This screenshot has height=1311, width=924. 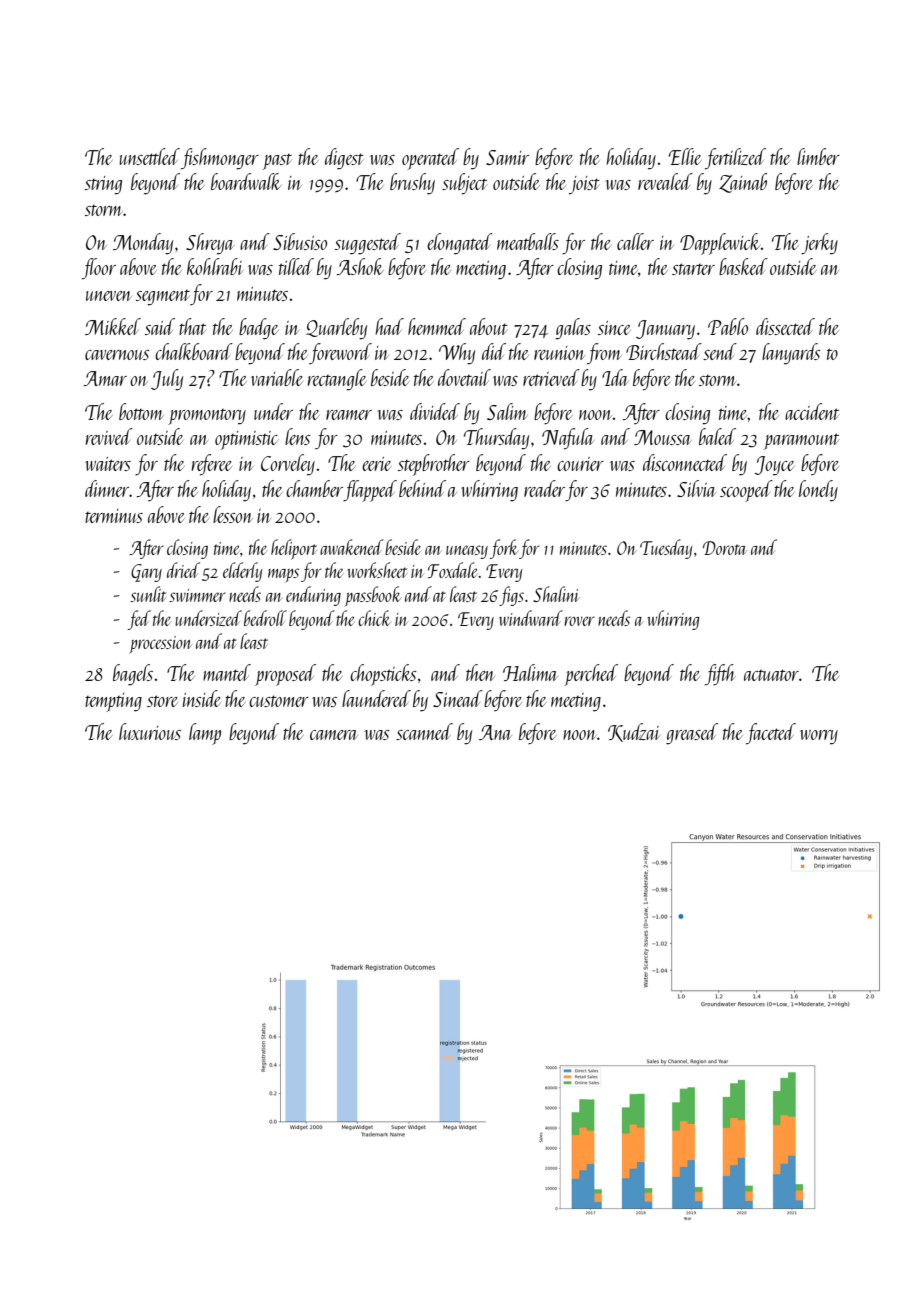 What do you see at coordinates (247, 440) in the screenshot?
I see `optimistic` at bounding box center [247, 440].
